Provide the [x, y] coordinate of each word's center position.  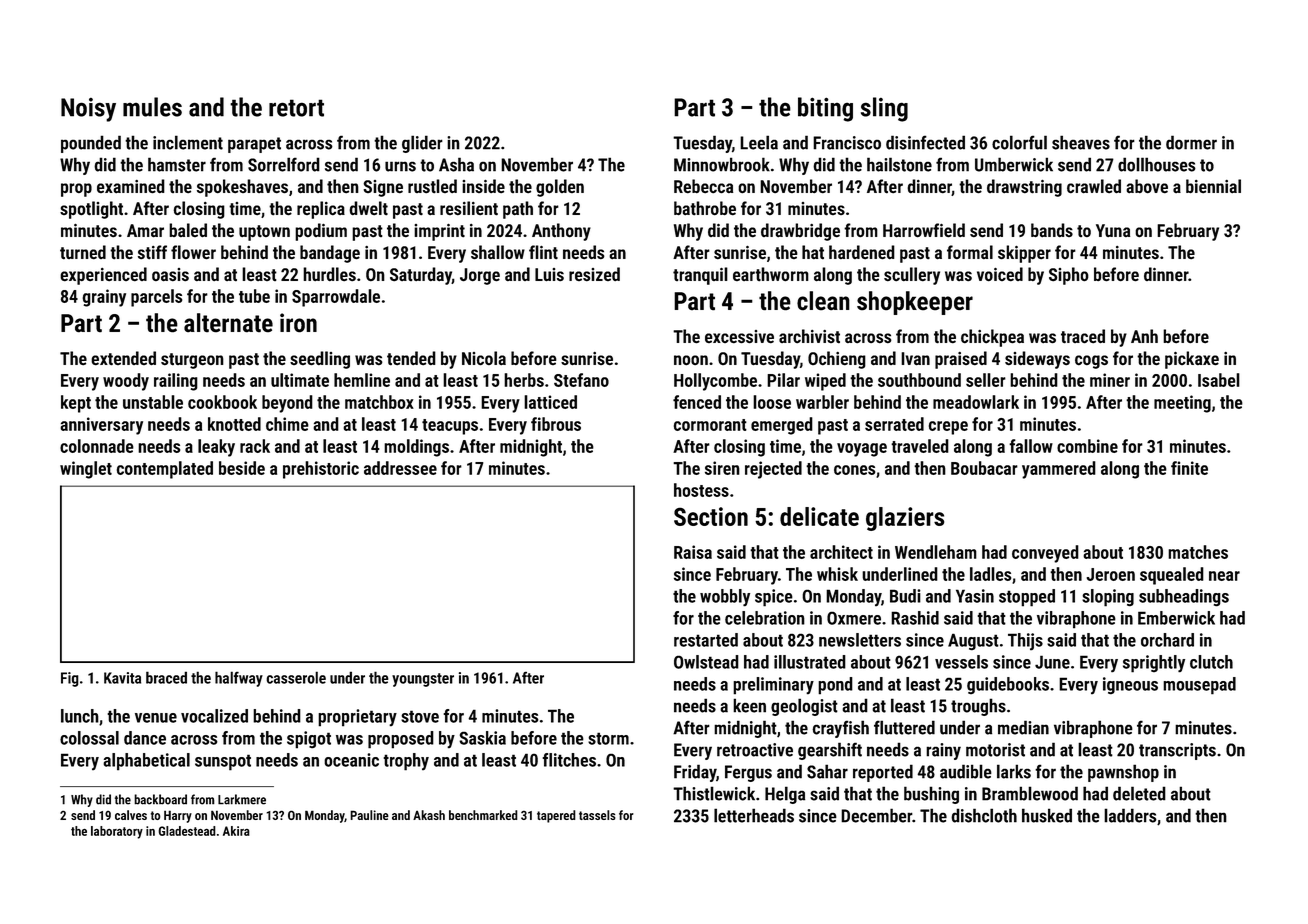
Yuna [1113, 230]
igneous [1130, 685]
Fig [70, 679]
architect [841, 552]
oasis [170, 274]
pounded [91, 144]
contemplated [165, 470]
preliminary [773, 686]
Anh [1144, 336]
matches [1198, 552]
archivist [809, 336]
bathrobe [705, 208]
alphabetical [146, 762]
